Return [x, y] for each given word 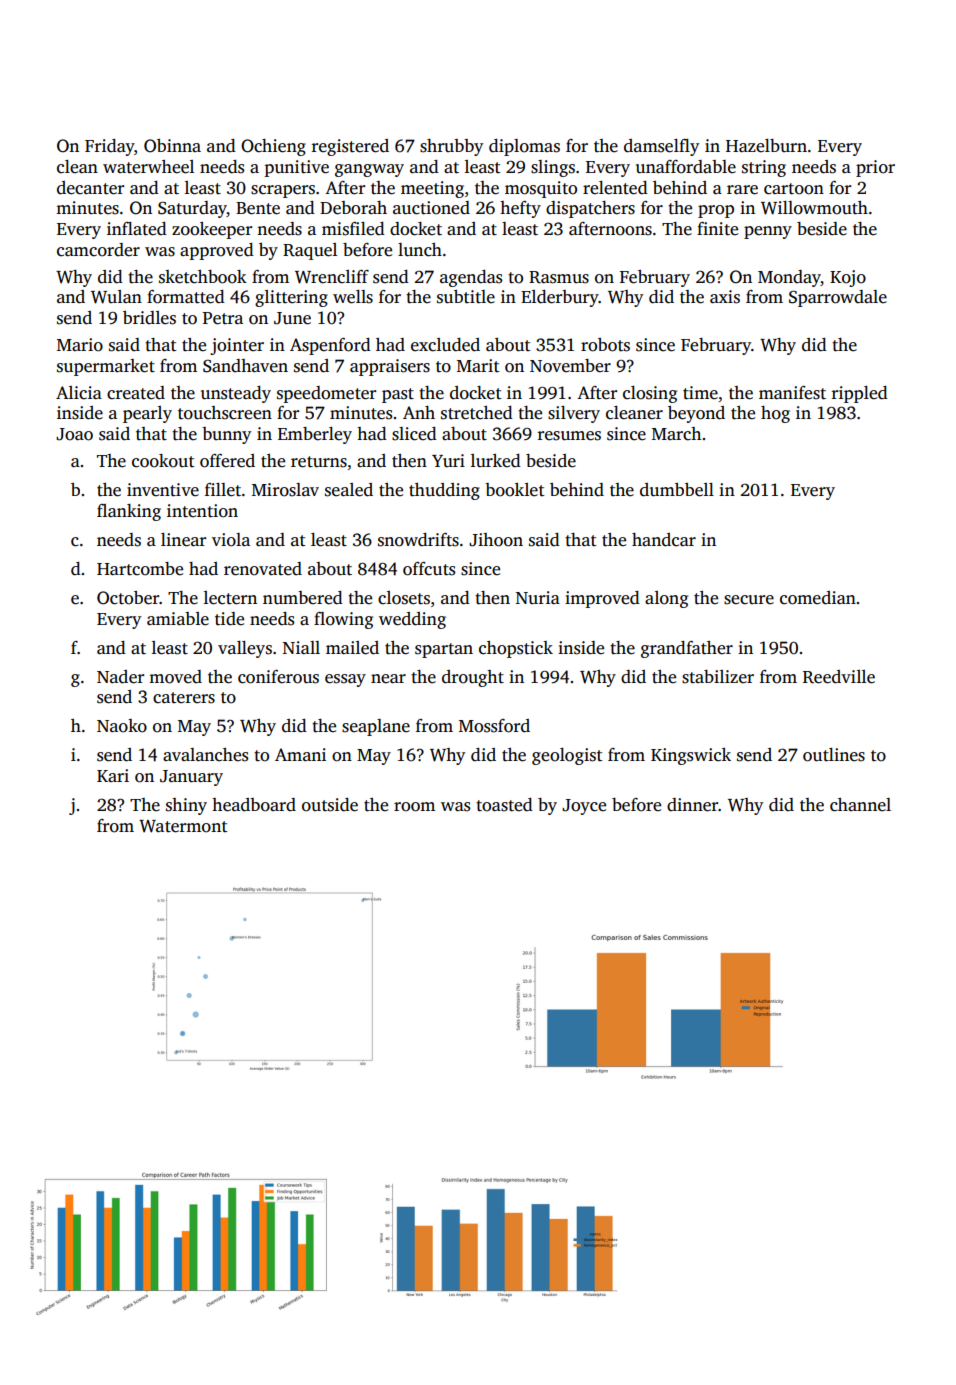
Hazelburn [766, 146]
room [414, 807]
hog [775, 414]
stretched [477, 413]
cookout [163, 461]
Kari [113, 775]
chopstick [516, 649]
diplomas [524, 147]
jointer [237, 346]
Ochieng [273, 147]
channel [860, 805]
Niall [301, 647]
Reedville [839, 677]
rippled [860, 394]
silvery [574, 414]
